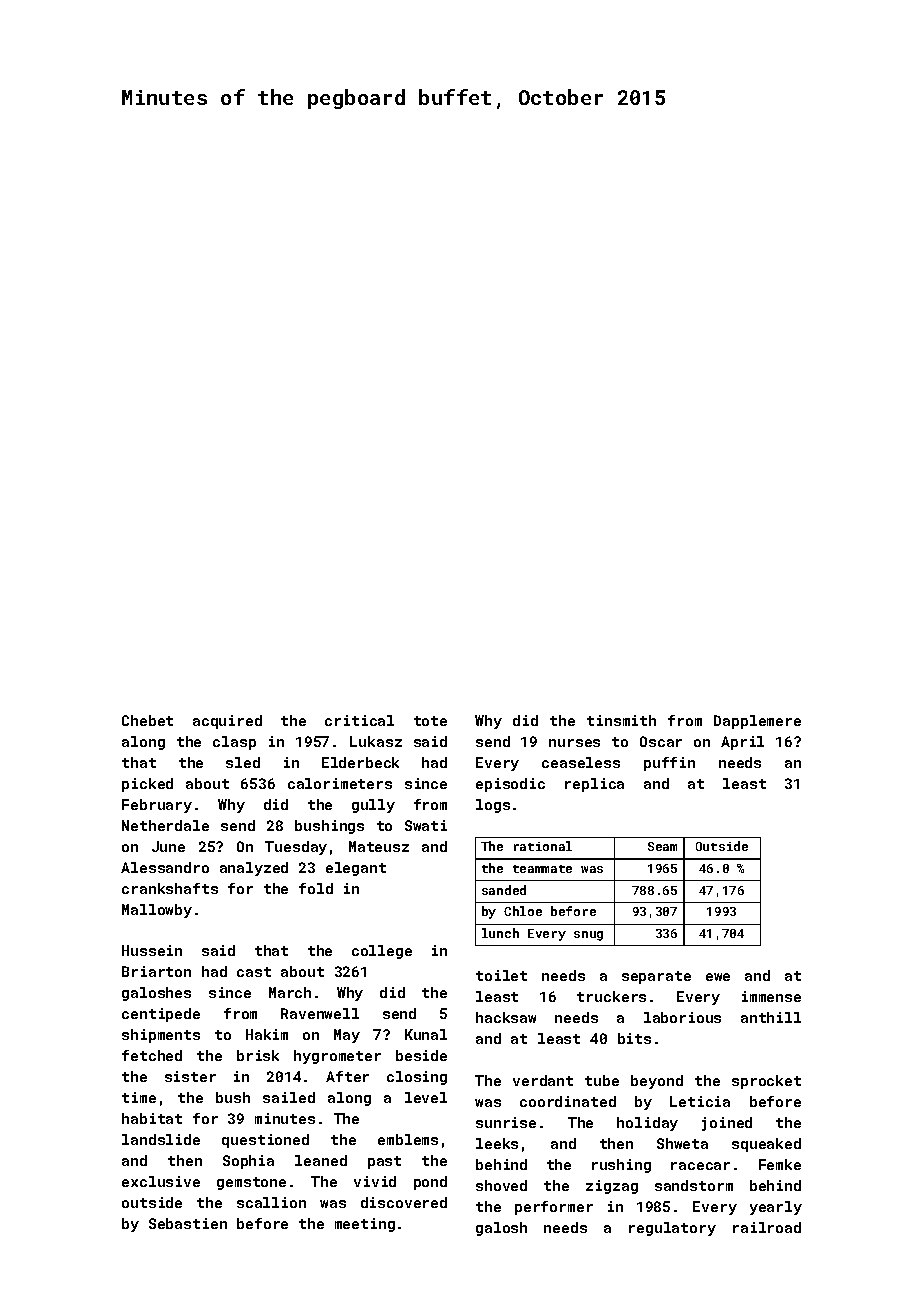 This image has width=924, height=1308. I want to click on replica, so click(594, 785).
